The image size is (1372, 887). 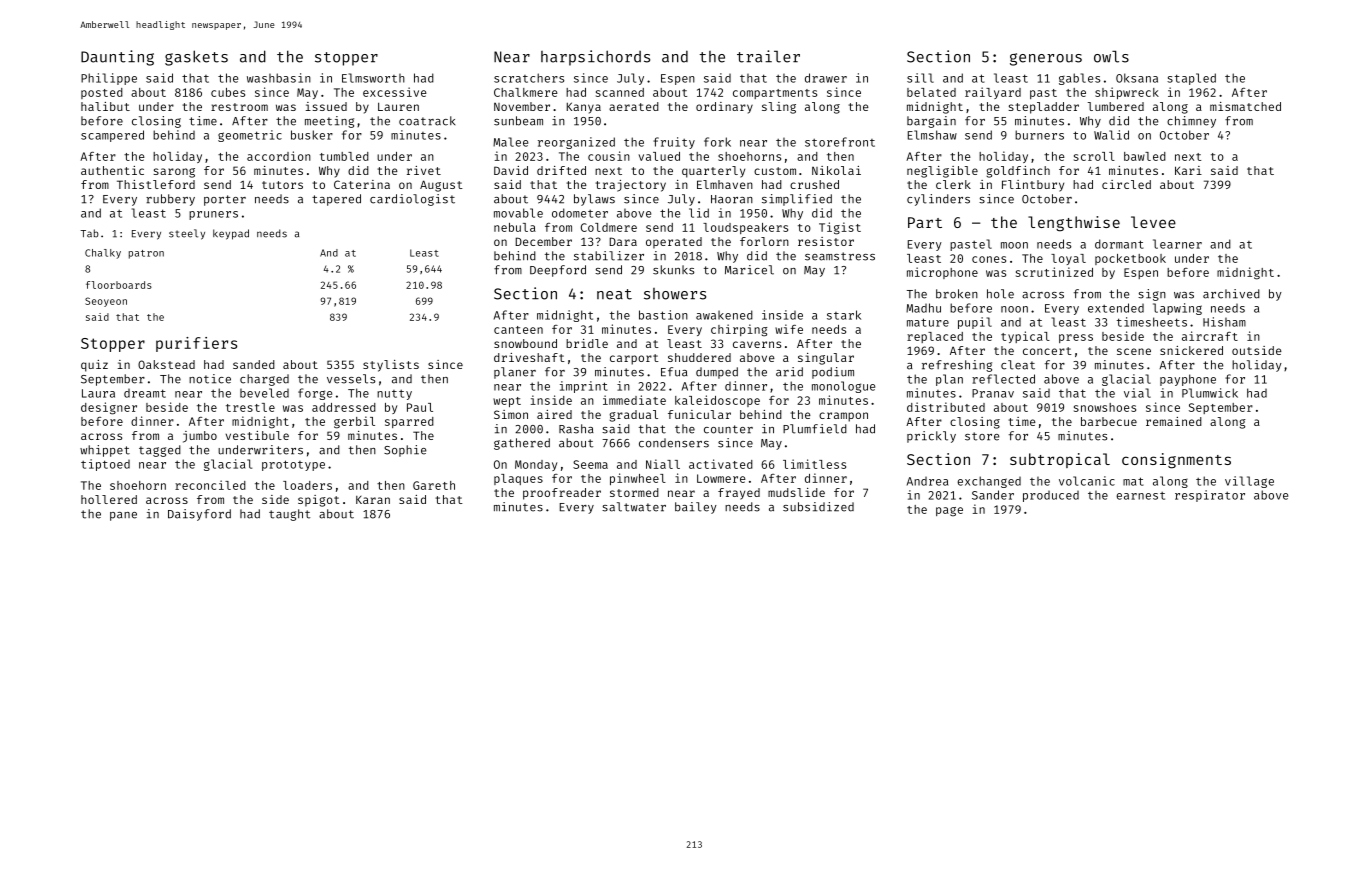 I want to click on trailer, so click(x=768, y=56).
